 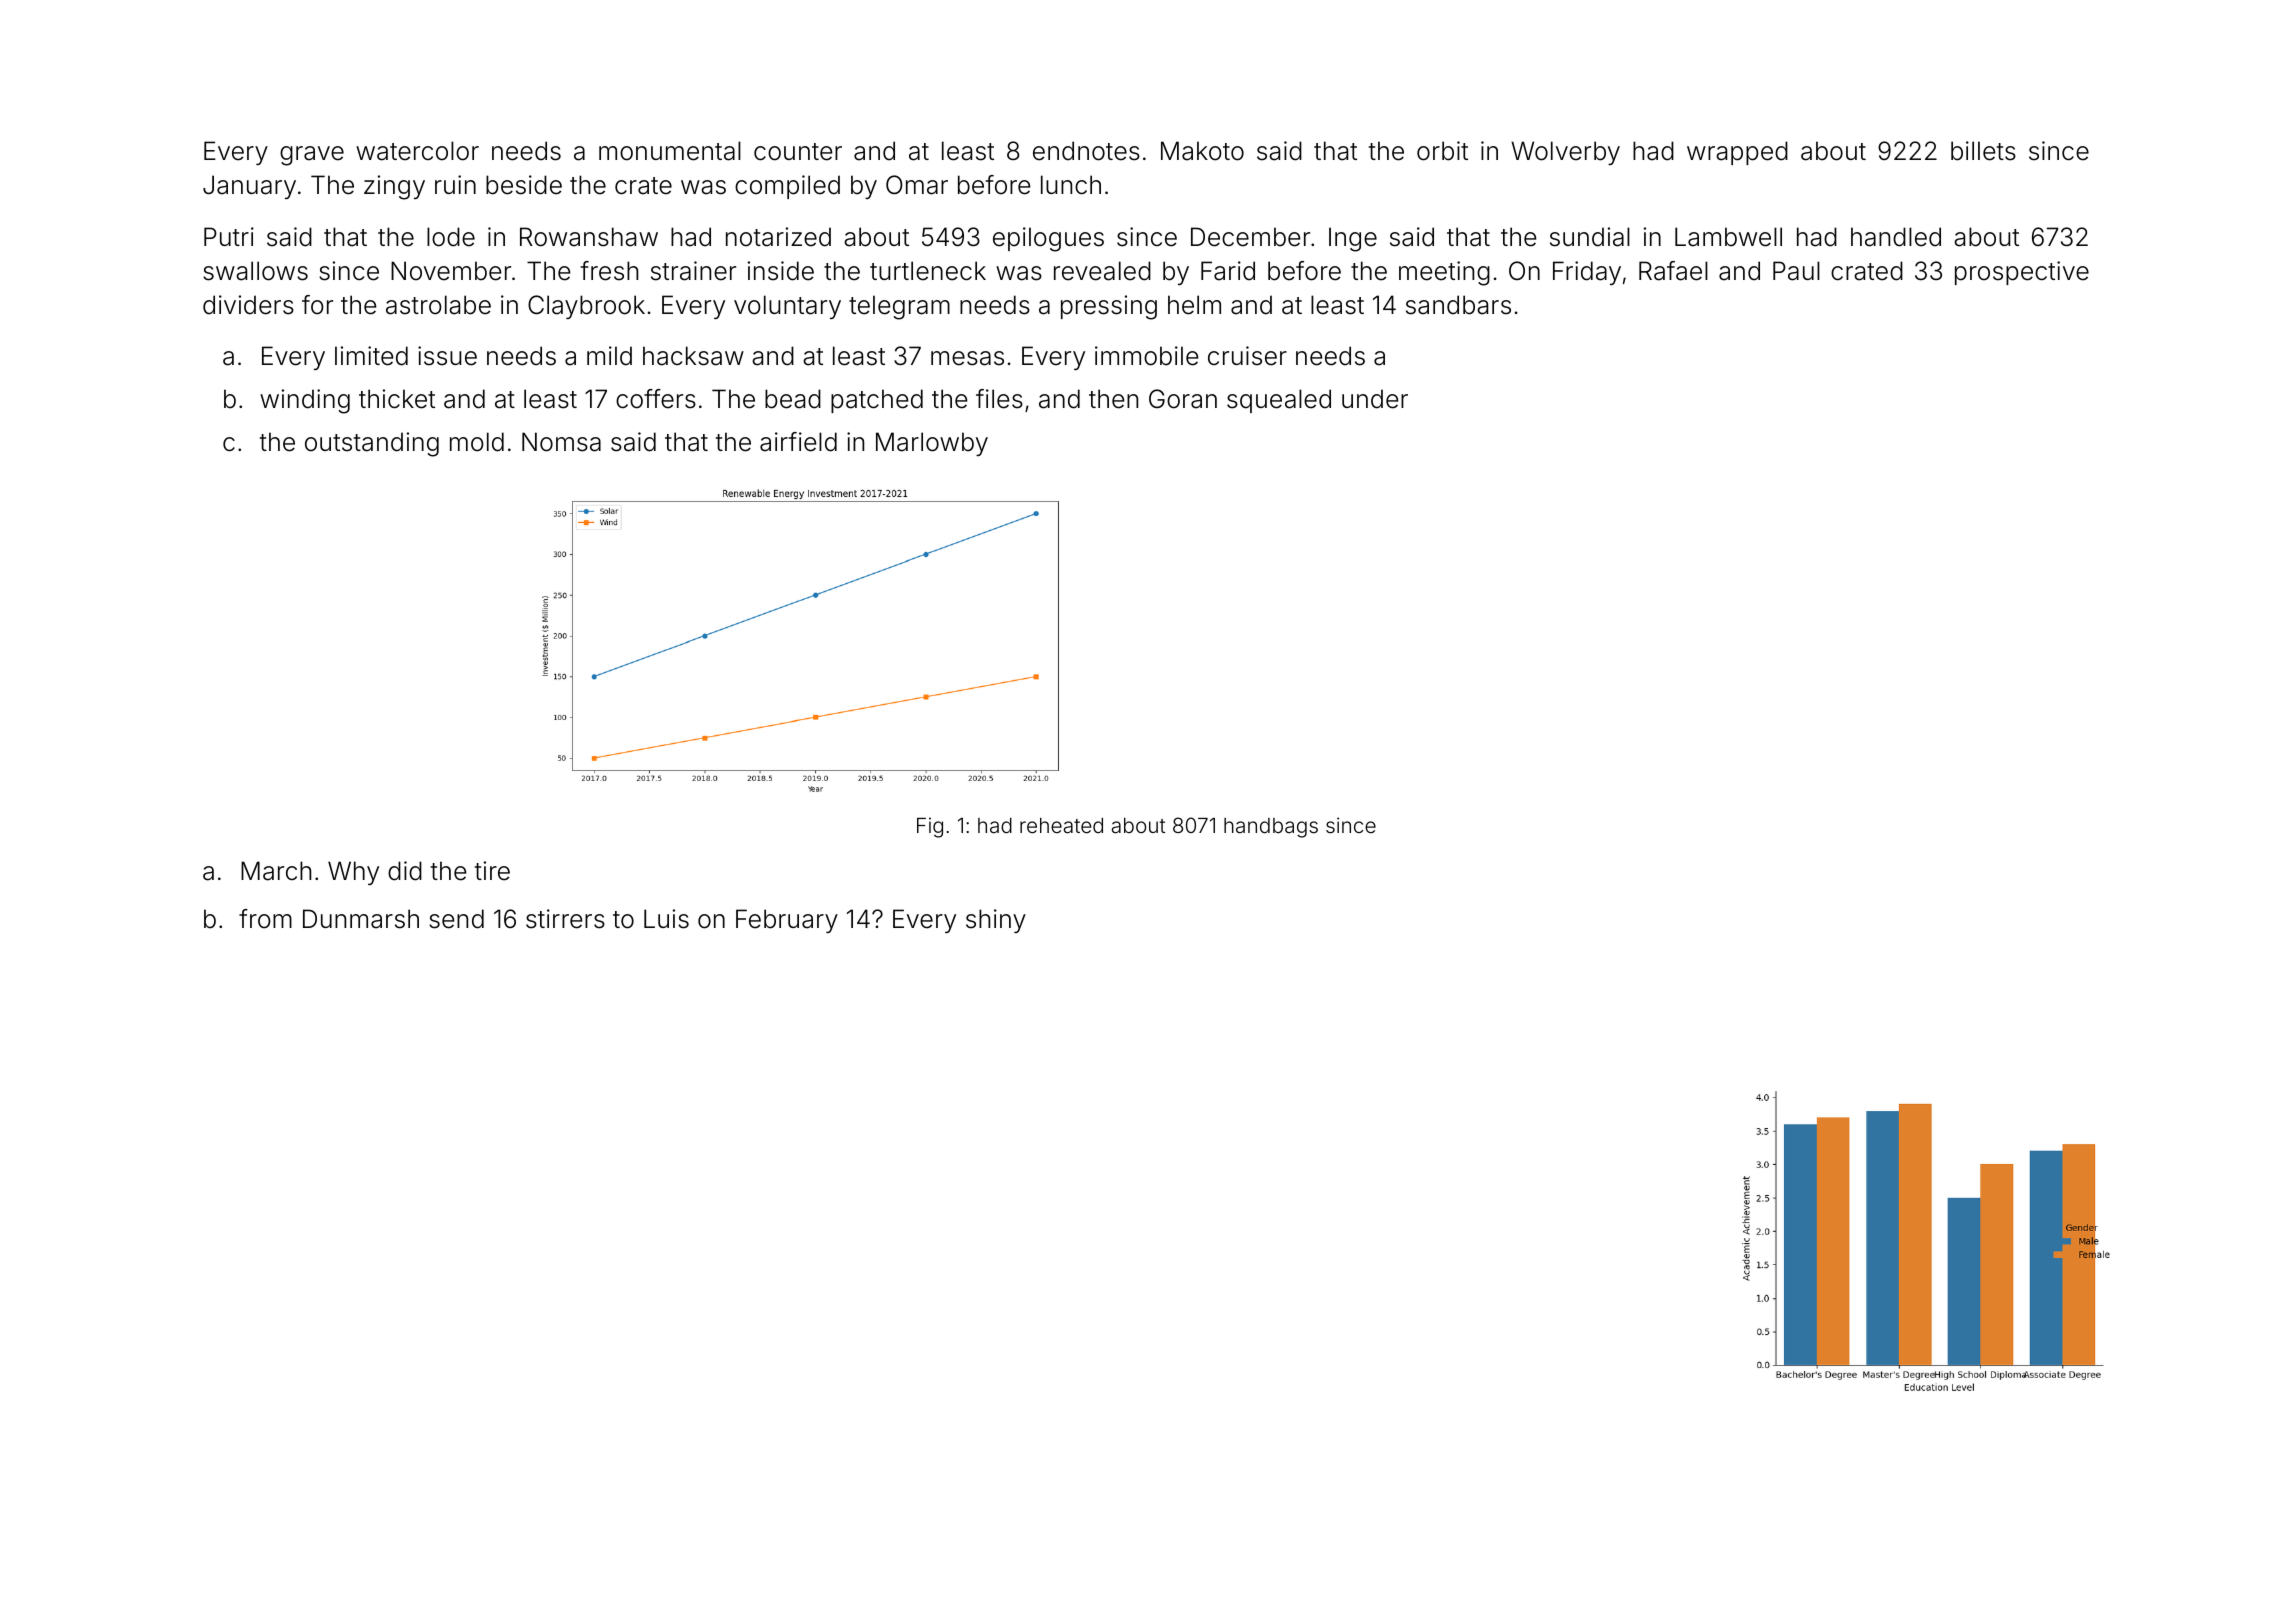 What do you see at coordinates (1247, 356) in the screenshot?
I see `cruiser` at bounding box center [1247, 356].
